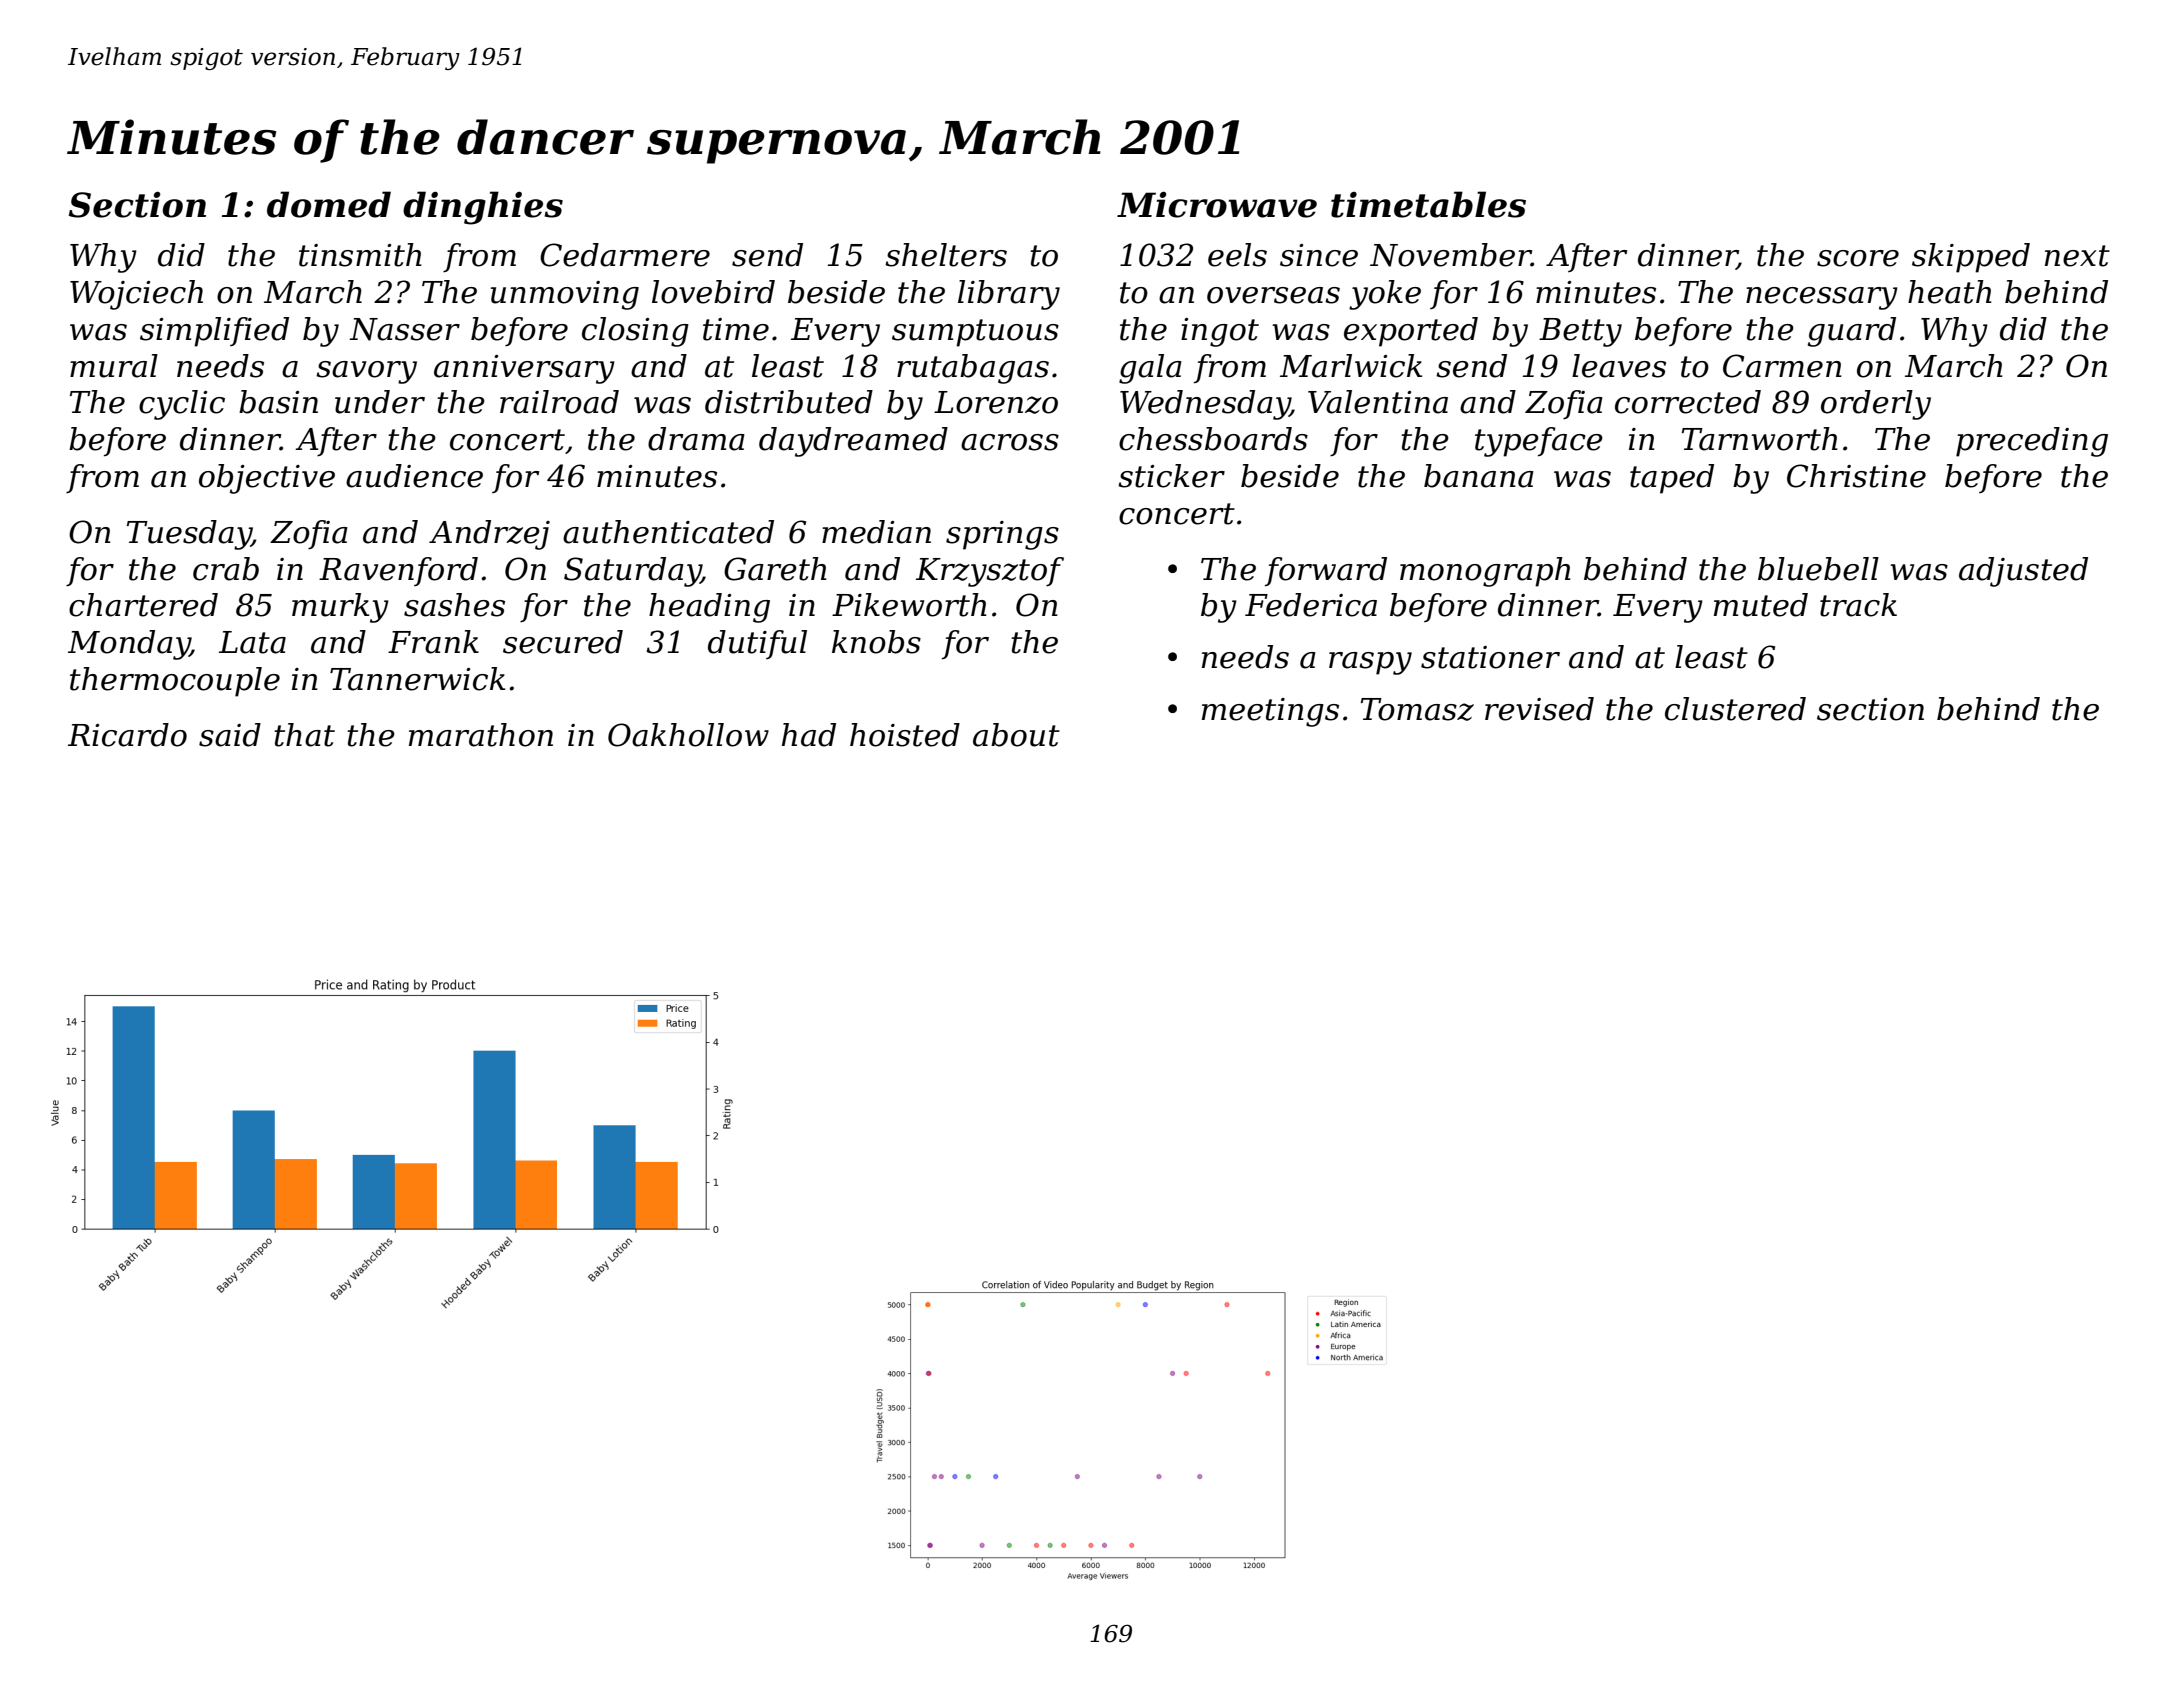  What do you see at coordinates (1319, 255) in the page?
I see `since` at bounding box center [1319, 255].
